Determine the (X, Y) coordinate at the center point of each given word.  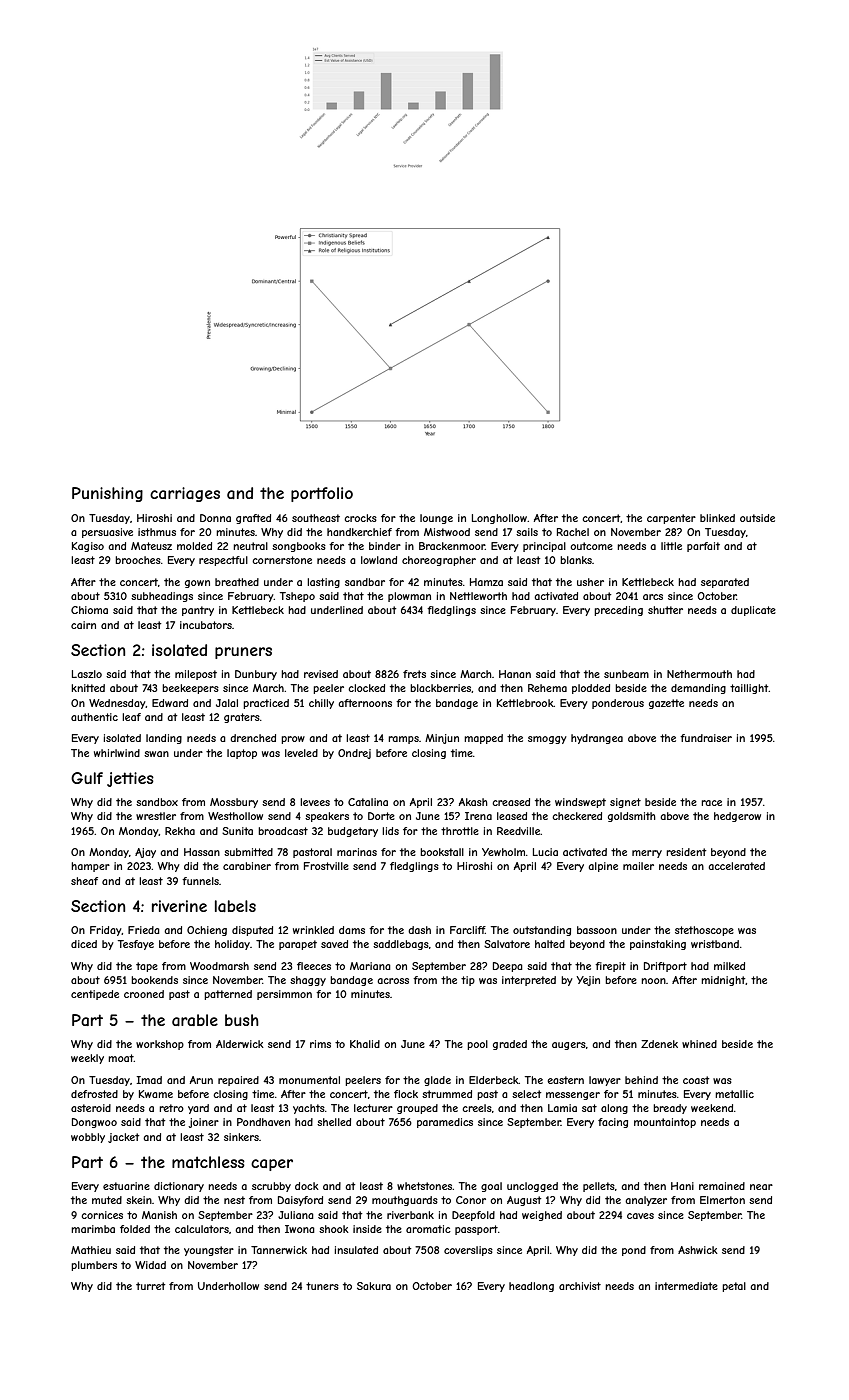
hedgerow (737, 817)
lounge (436, 519)
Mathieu (91, 1250)
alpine (603, 867)
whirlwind (117, 753)
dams (352, 930)
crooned (144, 994)
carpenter (671, 519)
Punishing (107, 494)
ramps (403, 740)
